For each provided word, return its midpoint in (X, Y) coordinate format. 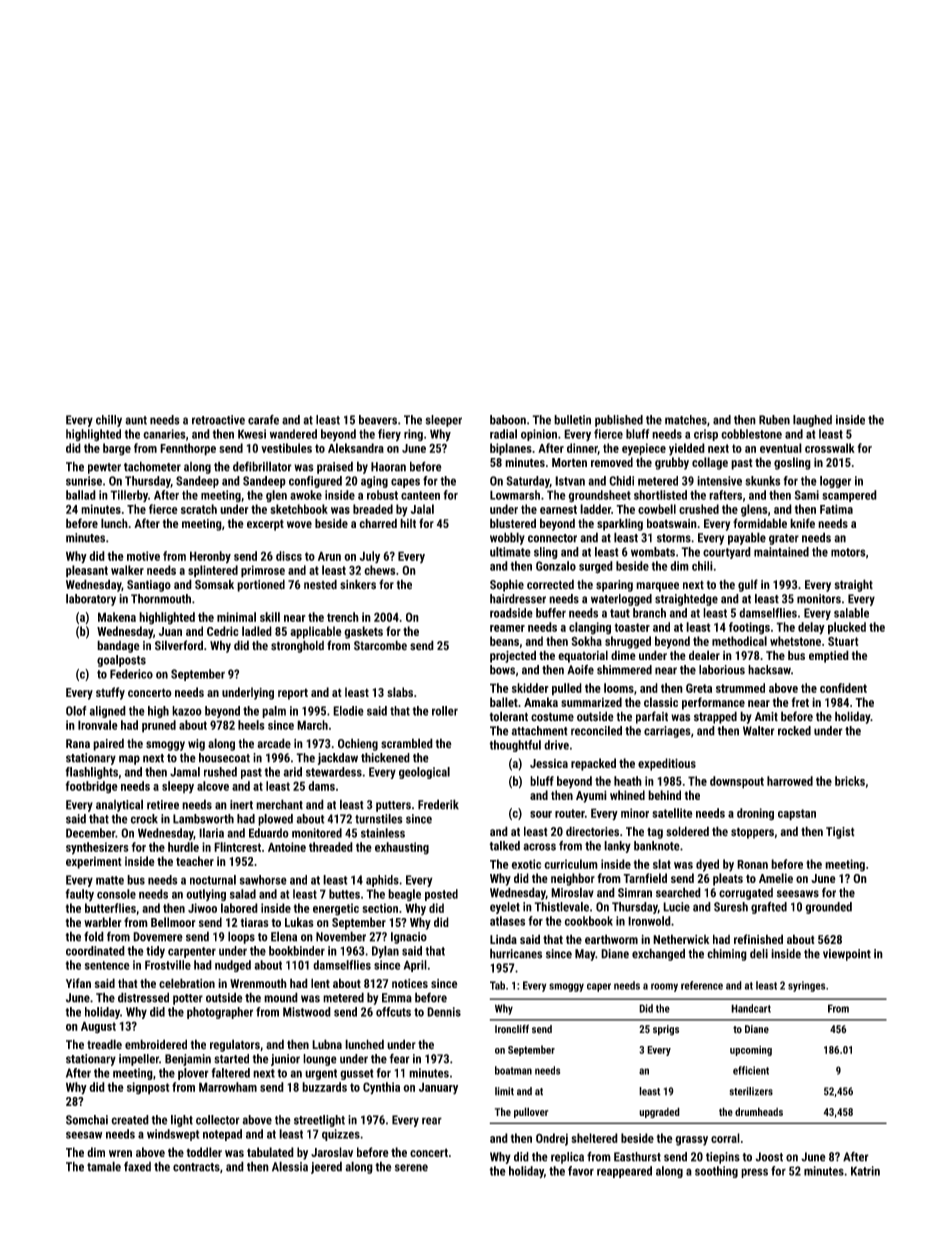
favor (581, 1171)
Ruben (774, 420)
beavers (378, 420)
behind (664, 795)
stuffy (110, 693)
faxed (137, 1166)
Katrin (865, 1171)
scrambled (407, 743)
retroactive (218, 420)
